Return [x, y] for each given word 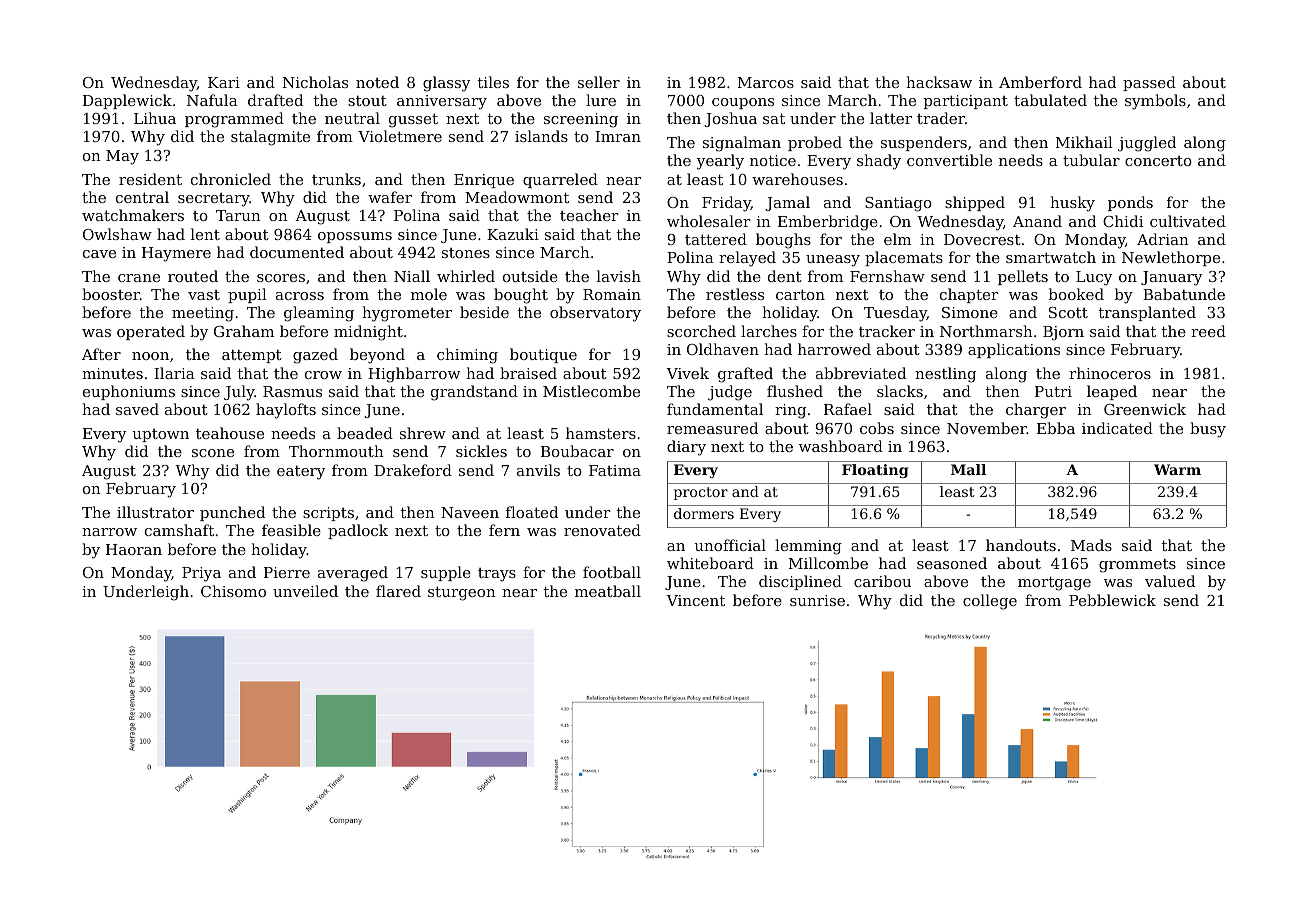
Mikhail [1084, 142]
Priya [201, 574]
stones [466, 253]
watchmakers [133, 215]
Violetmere [400, 136]
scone [213, 453]
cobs [877, 428]
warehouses [797, 179]
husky [1072, 204]
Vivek [687, 373]
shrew [423, 433]
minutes [112, 373]
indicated [1117, 428]
